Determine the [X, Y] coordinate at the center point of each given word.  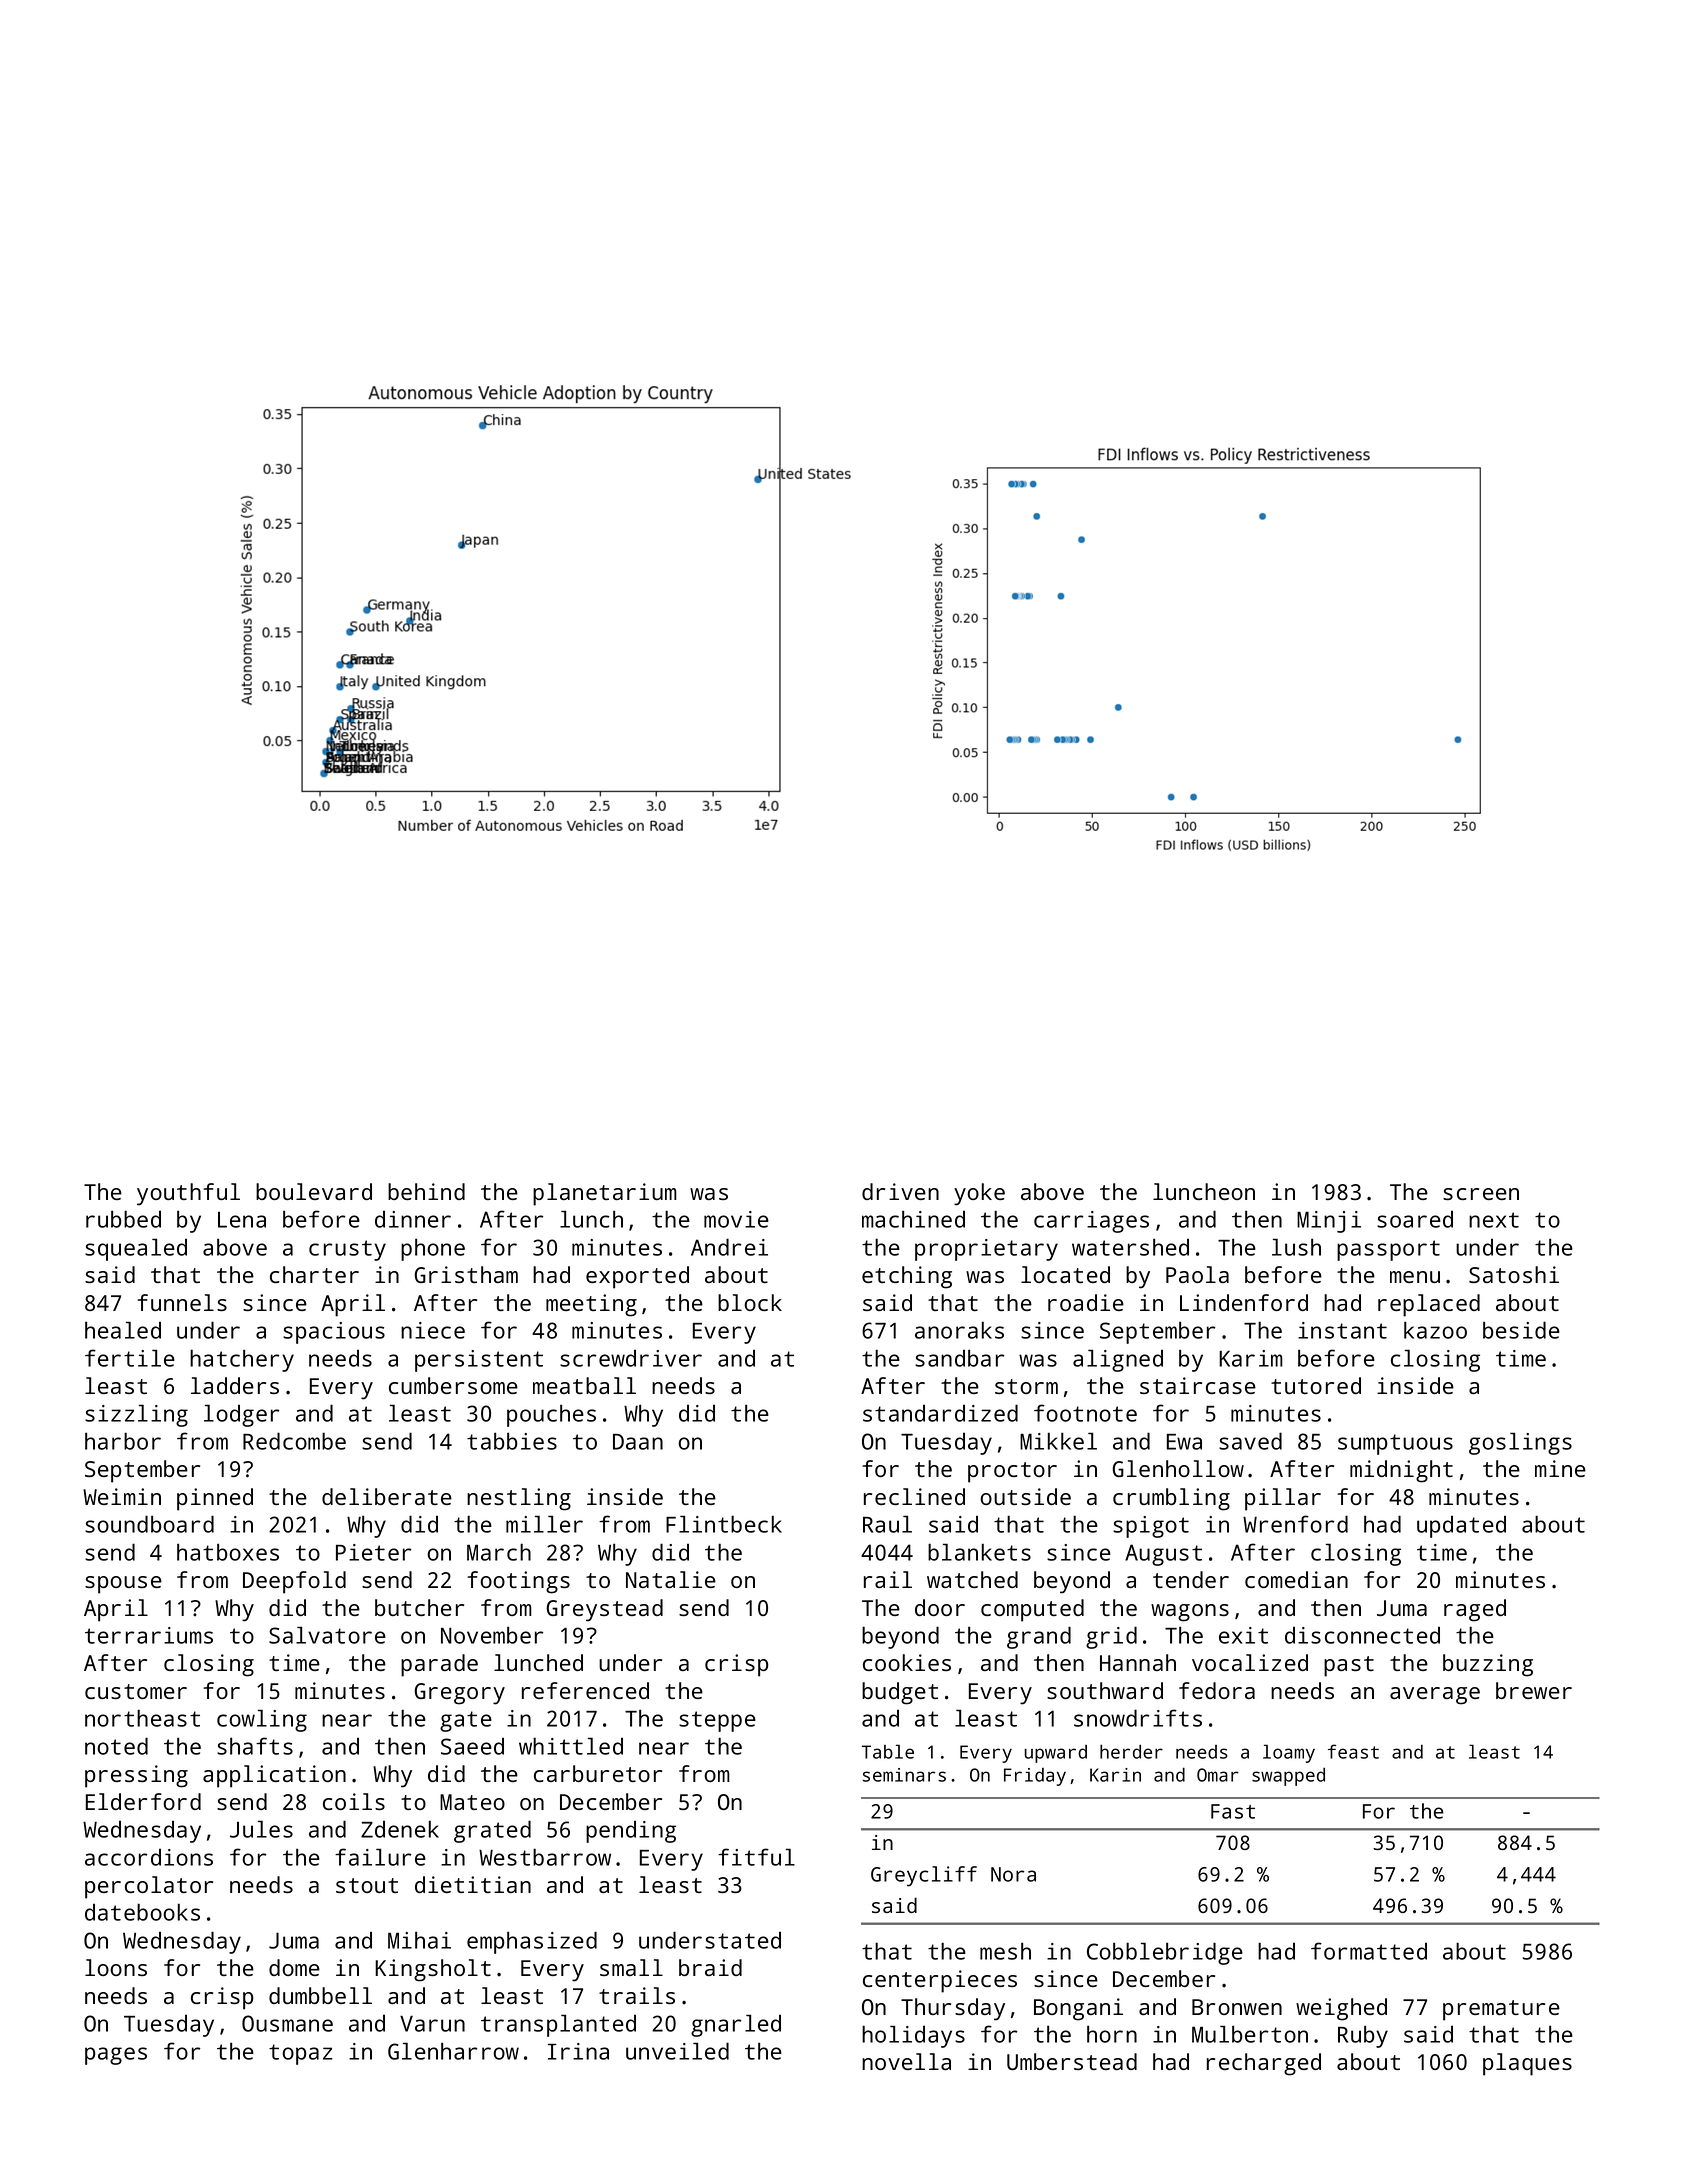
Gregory [460, 1694]
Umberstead [1072, 2061]
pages [116, 2056]
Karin [1115, 1775]
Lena [242, 1220]
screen [1481, 1194]
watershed [1130, 1247]
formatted [1369, 1951]
